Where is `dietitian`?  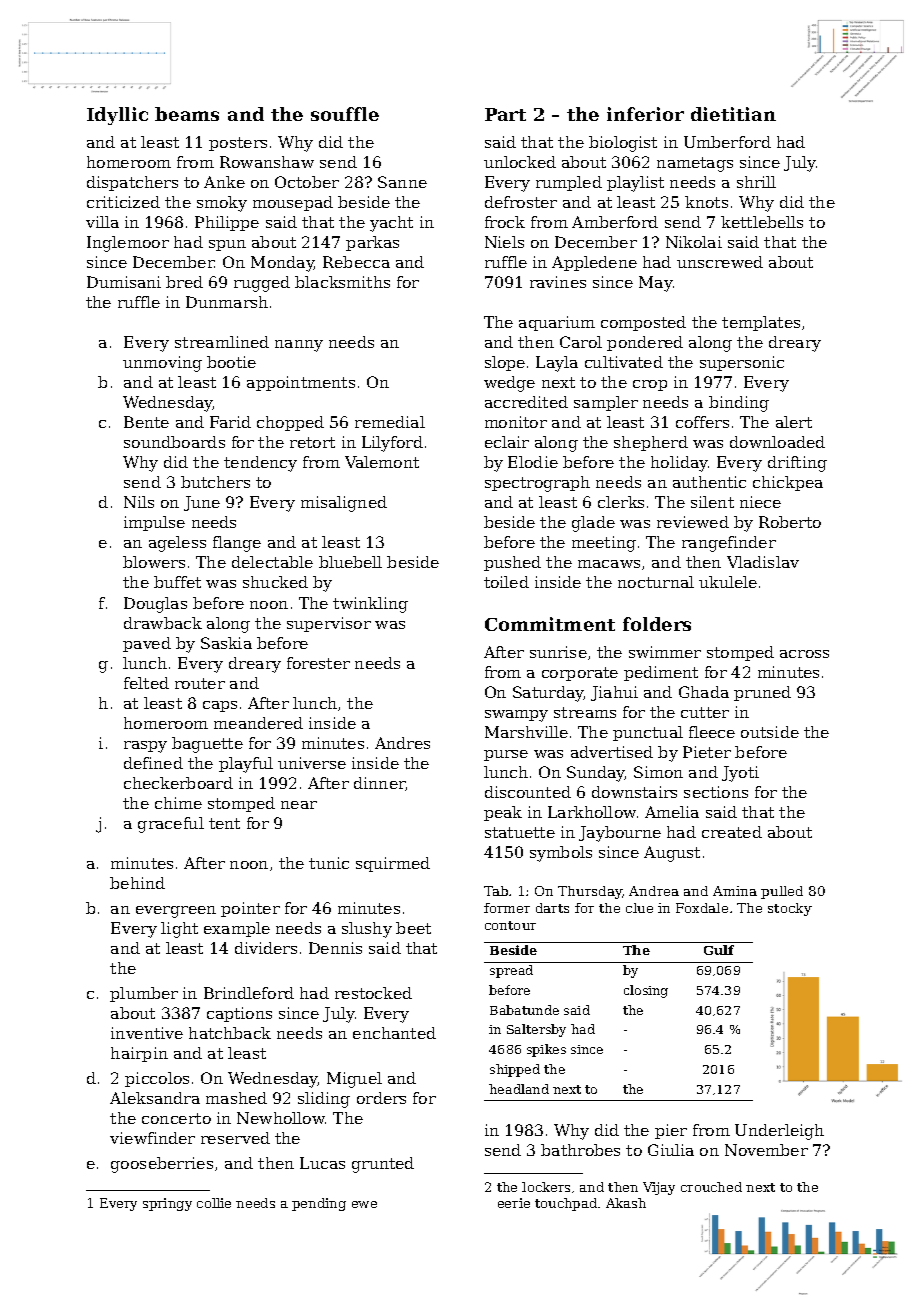
dietitian is located at coordinates (733, 114).
